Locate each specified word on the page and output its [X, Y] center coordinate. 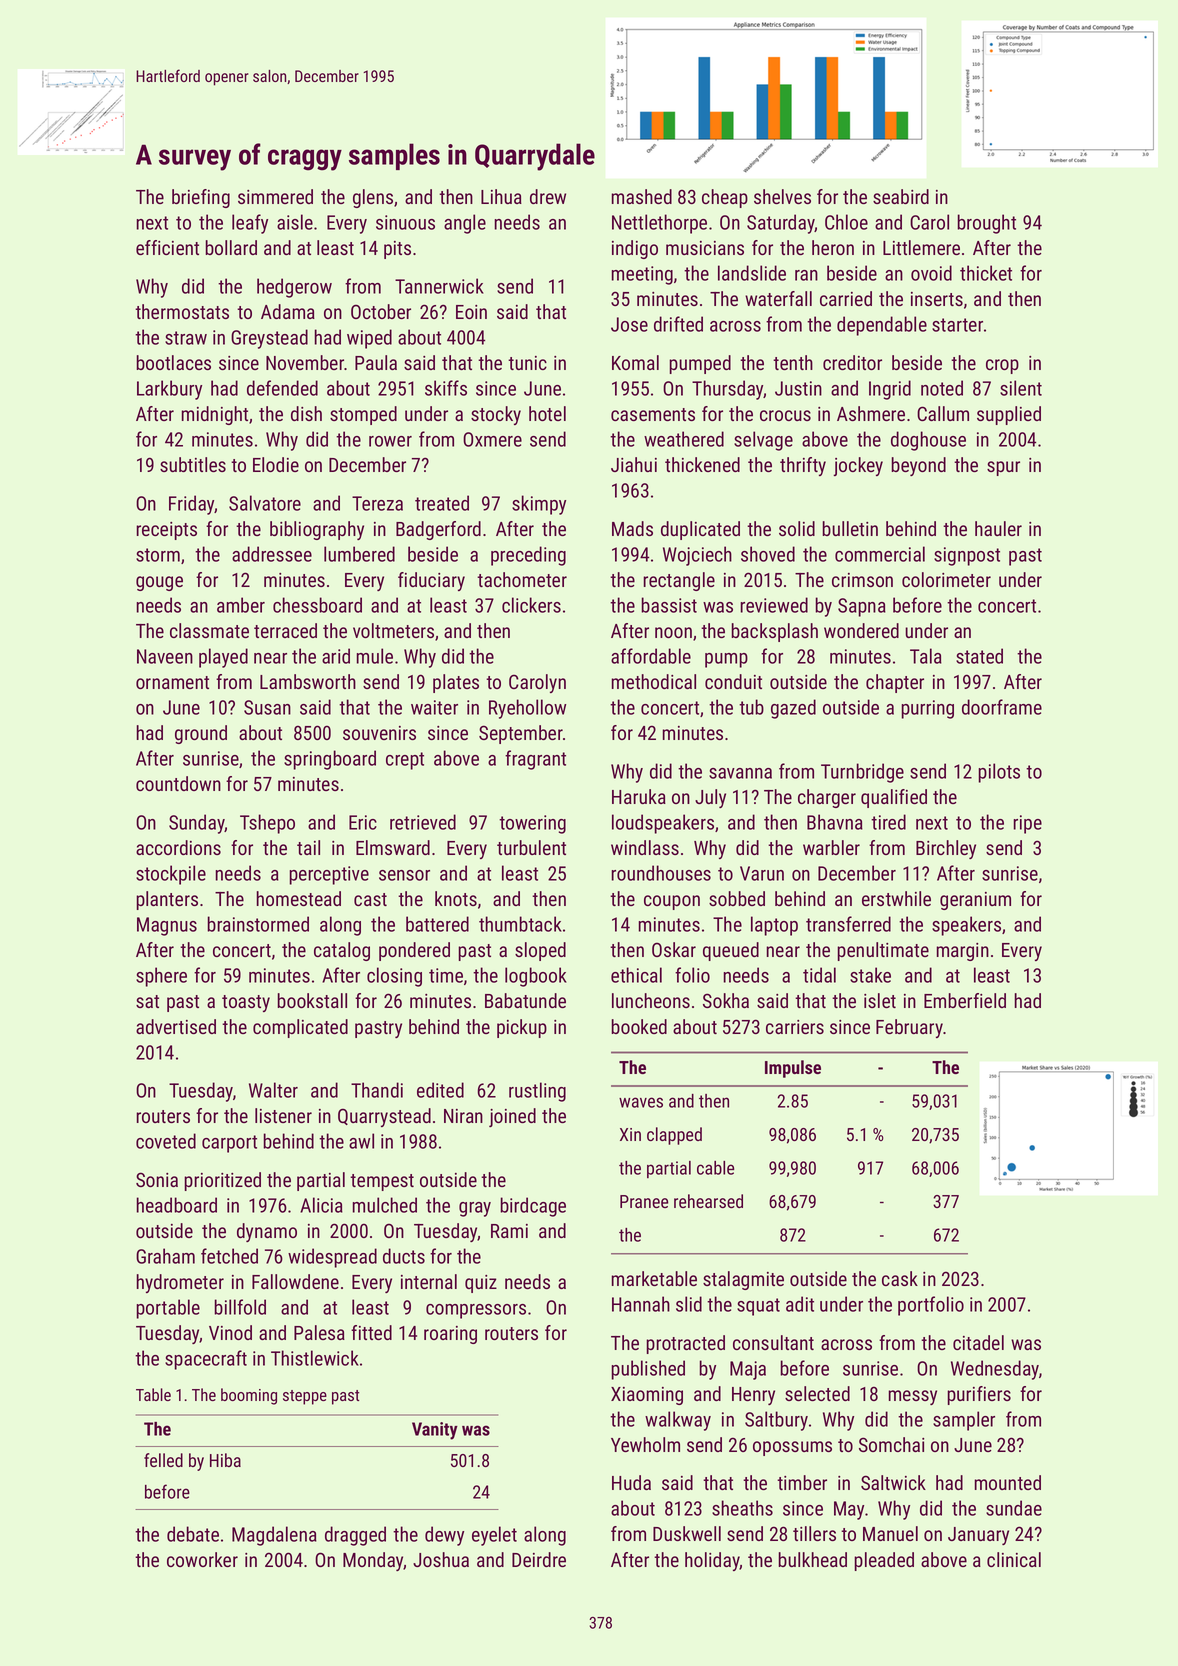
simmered [275, 196]
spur [1003, 468]
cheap [725, 198]
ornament [172, 682]
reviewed [774, 605]
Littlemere [921, 247]
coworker [202, 1559]
